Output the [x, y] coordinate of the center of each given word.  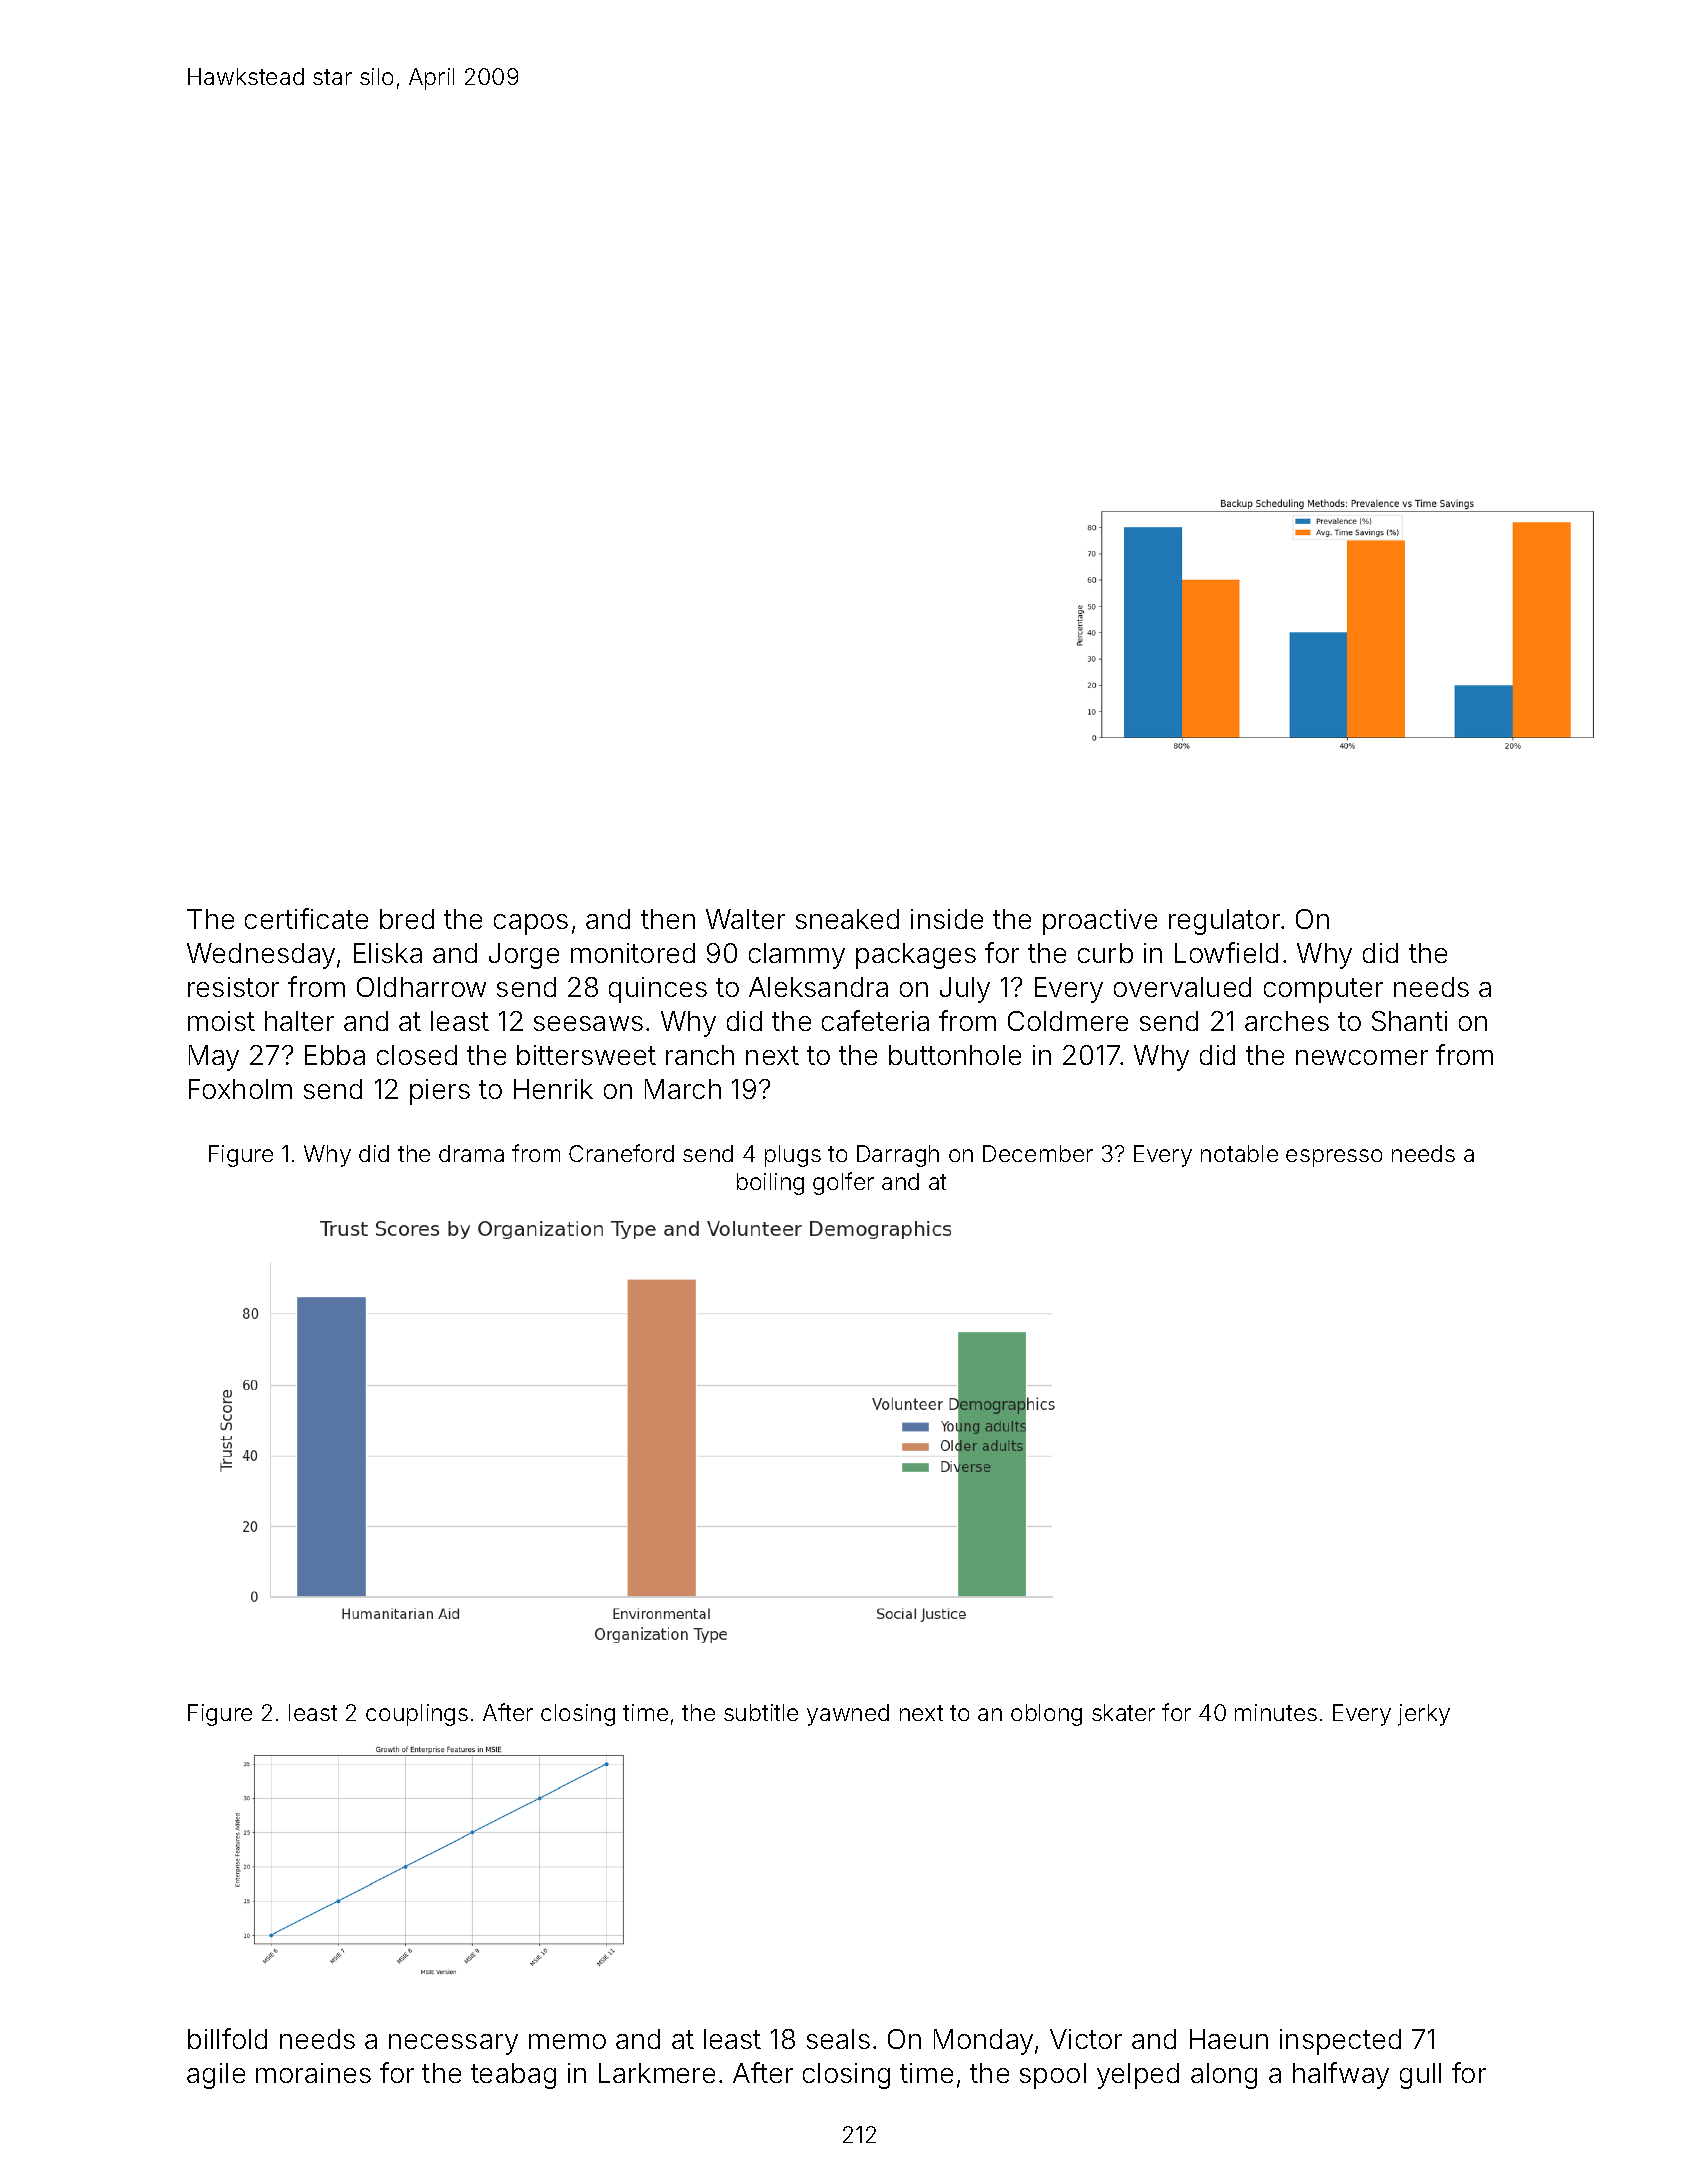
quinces [658, 990]
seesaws [588, 1023]
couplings [417, 1715]
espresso [1334, 1158]
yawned [848, 1715]
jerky [1424, 1715]
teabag [513, 2076]
